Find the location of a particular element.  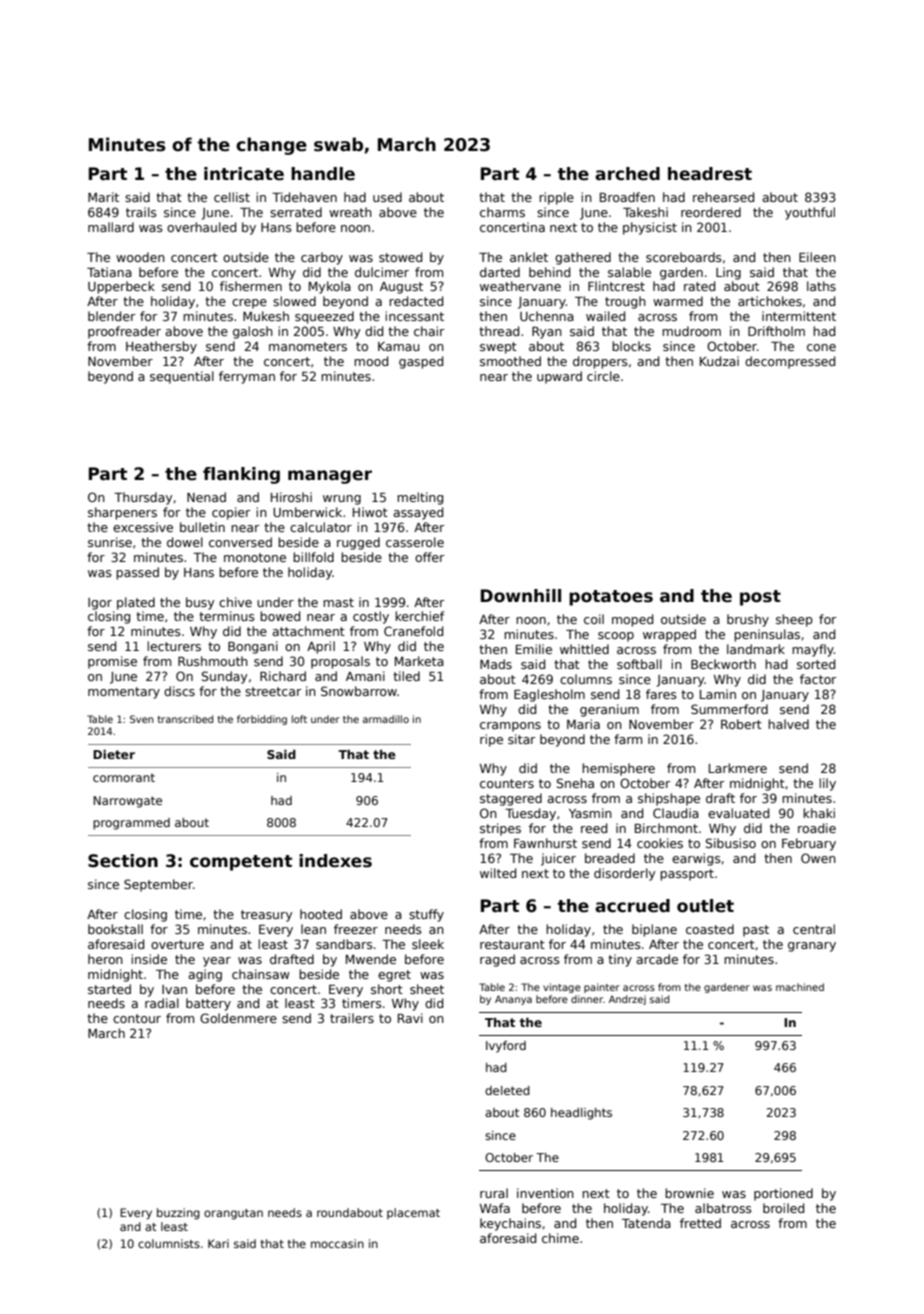

tiled is located at coordinates (406, 676).
